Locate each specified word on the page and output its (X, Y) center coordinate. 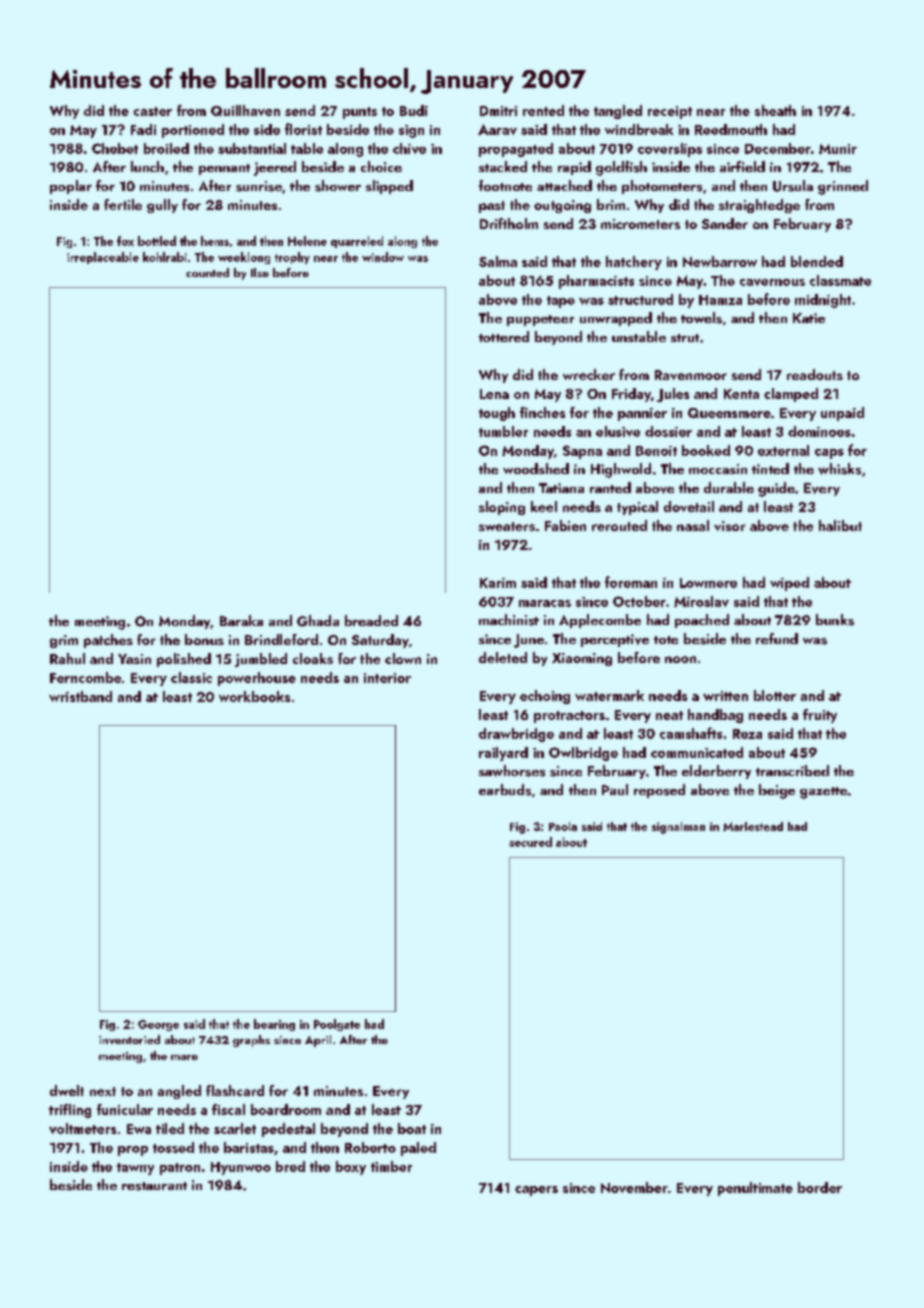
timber (391, 1166)
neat (669, 715)
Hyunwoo (241, 1168)
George (158, 1025)
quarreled (357, 242)
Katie (809, 318)
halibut (840, 525)
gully (162, 206)
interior (387, 678)
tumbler (503, 431)
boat (412, 1128)
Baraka (241, 620)
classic (191, 677)
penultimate (755, 1189)
